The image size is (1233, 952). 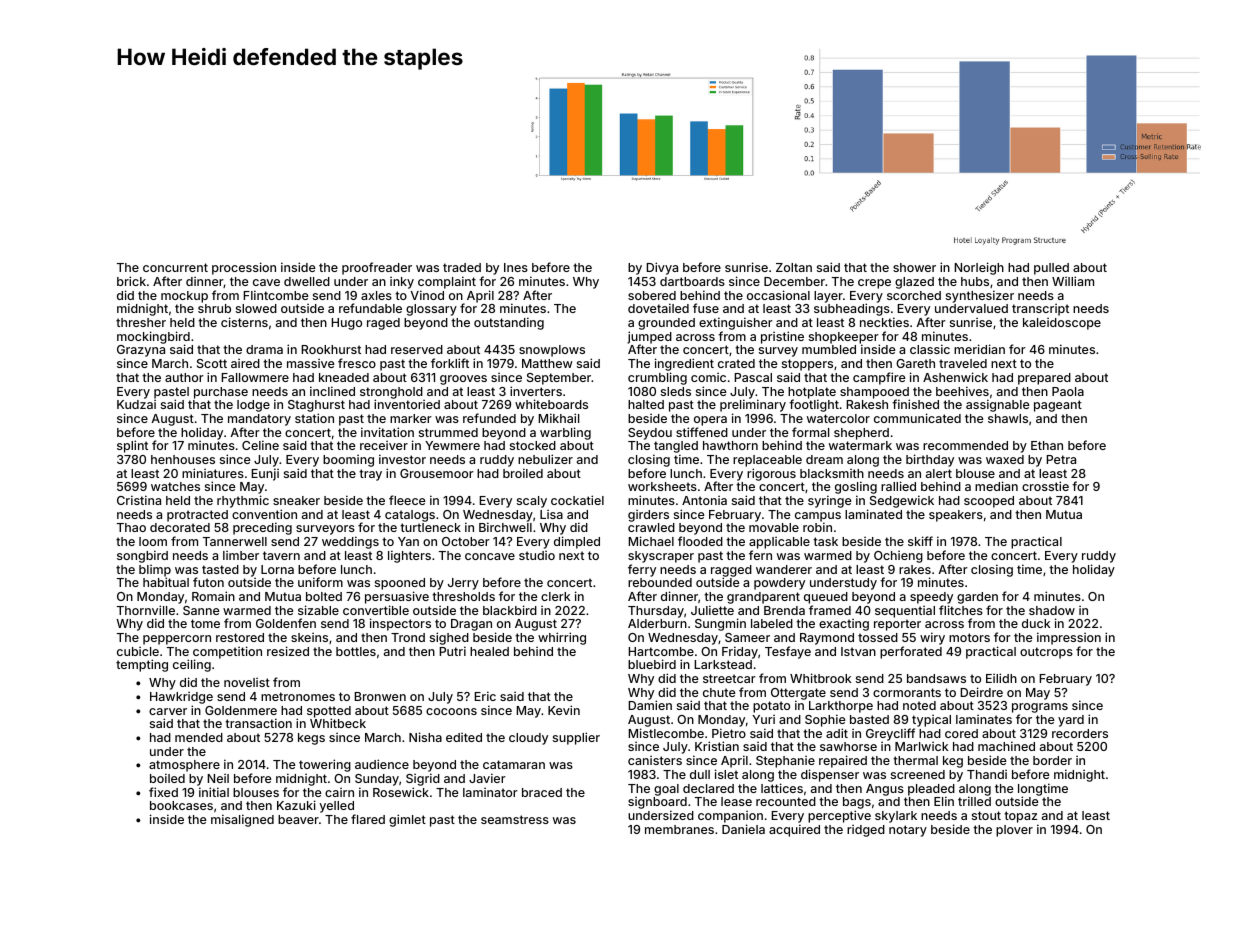 I want to click on fuse, so click(x=706, y=308).
